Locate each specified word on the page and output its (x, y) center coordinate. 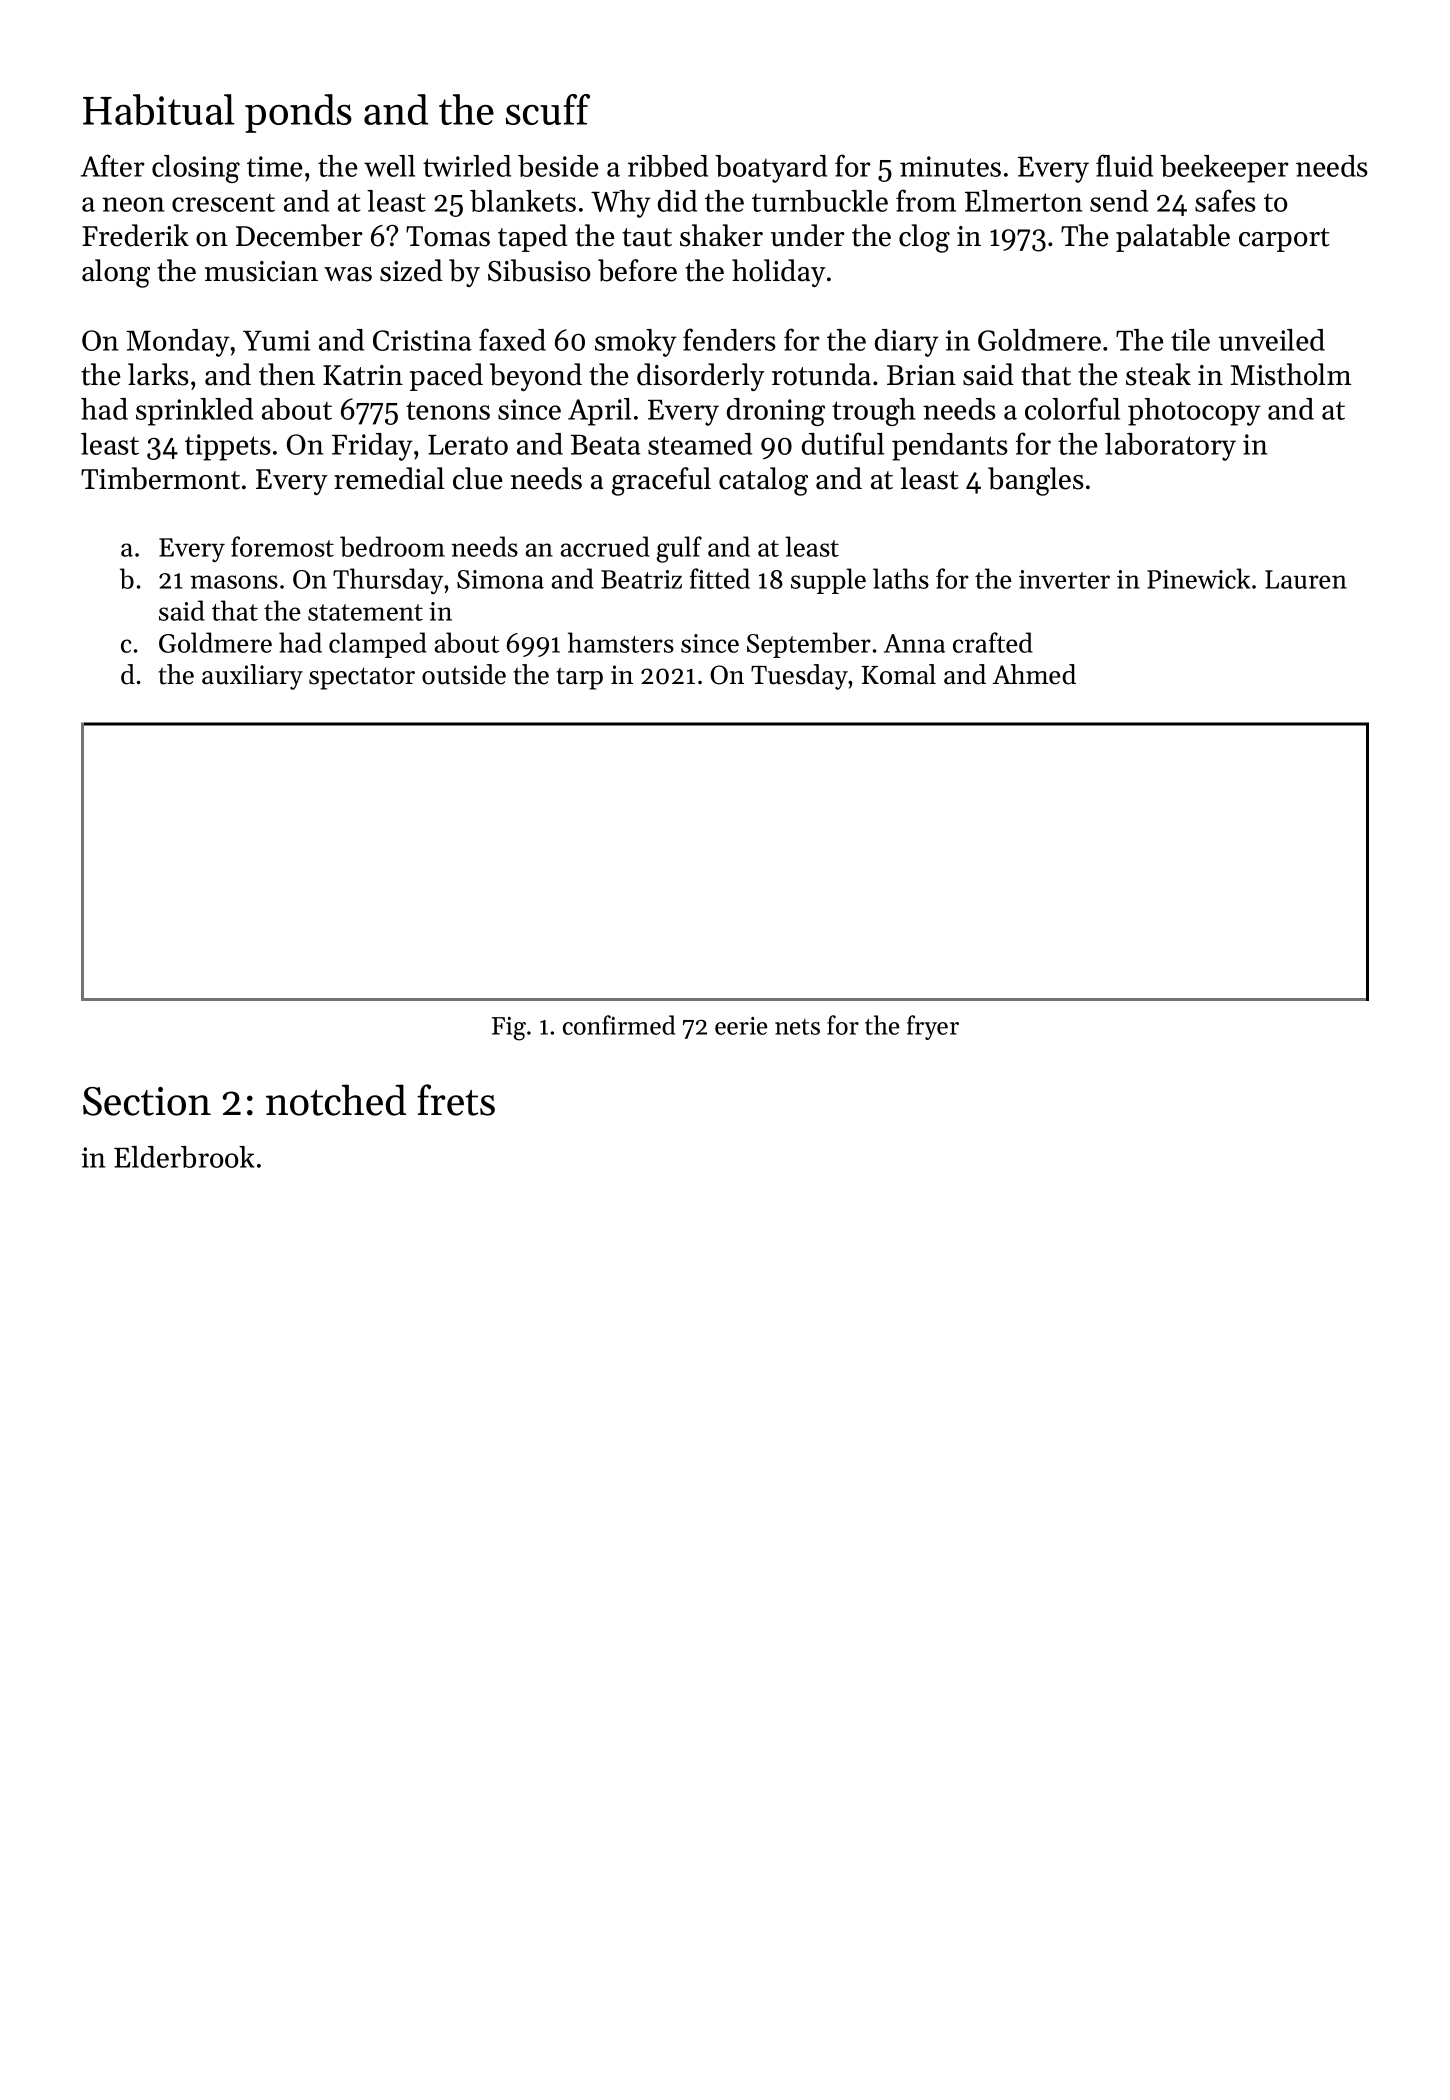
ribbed (668, 166)
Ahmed (1034, 674)
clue (478, 478)
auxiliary (252, 677)
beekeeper (1224, 169)
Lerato (468, 445)
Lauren (1306, 579)
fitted (720, 578)
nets (797, 1027)
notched (336, 1100)
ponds (298, 113)
